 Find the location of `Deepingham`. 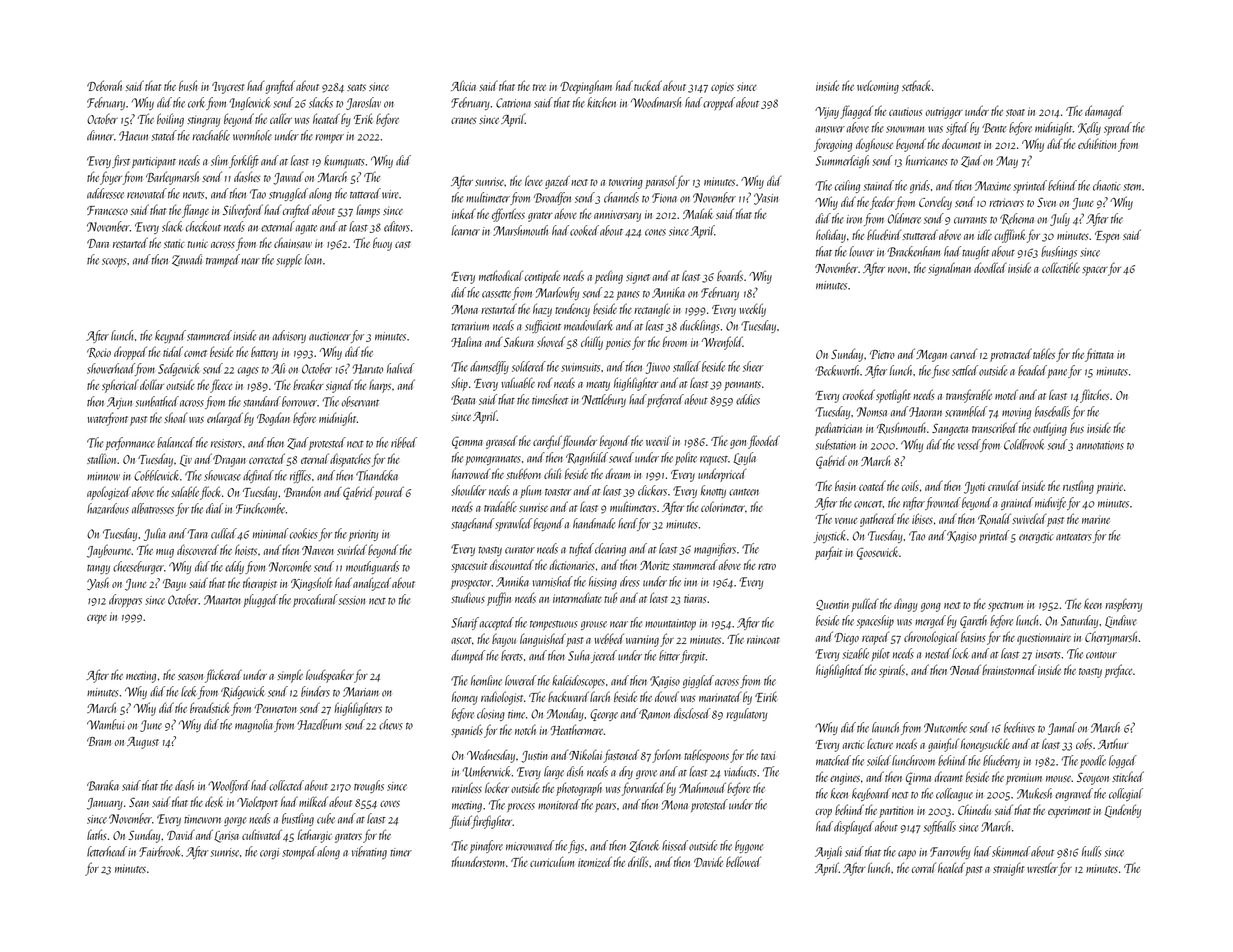

Deepingham is located at coordinates (586, 87).
